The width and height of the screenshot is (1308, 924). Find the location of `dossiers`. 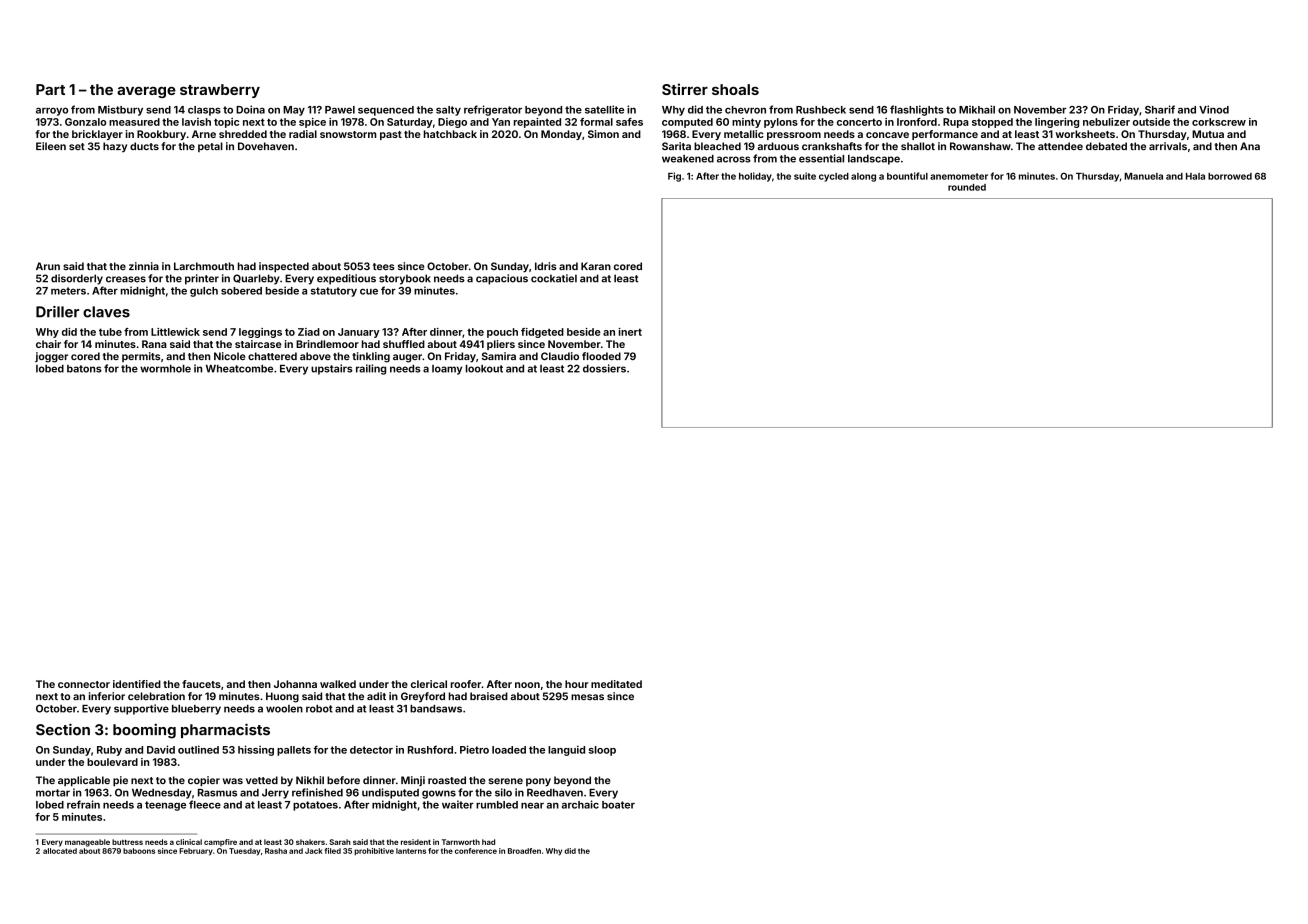

dossiers is located at coordinates (604, 368).
